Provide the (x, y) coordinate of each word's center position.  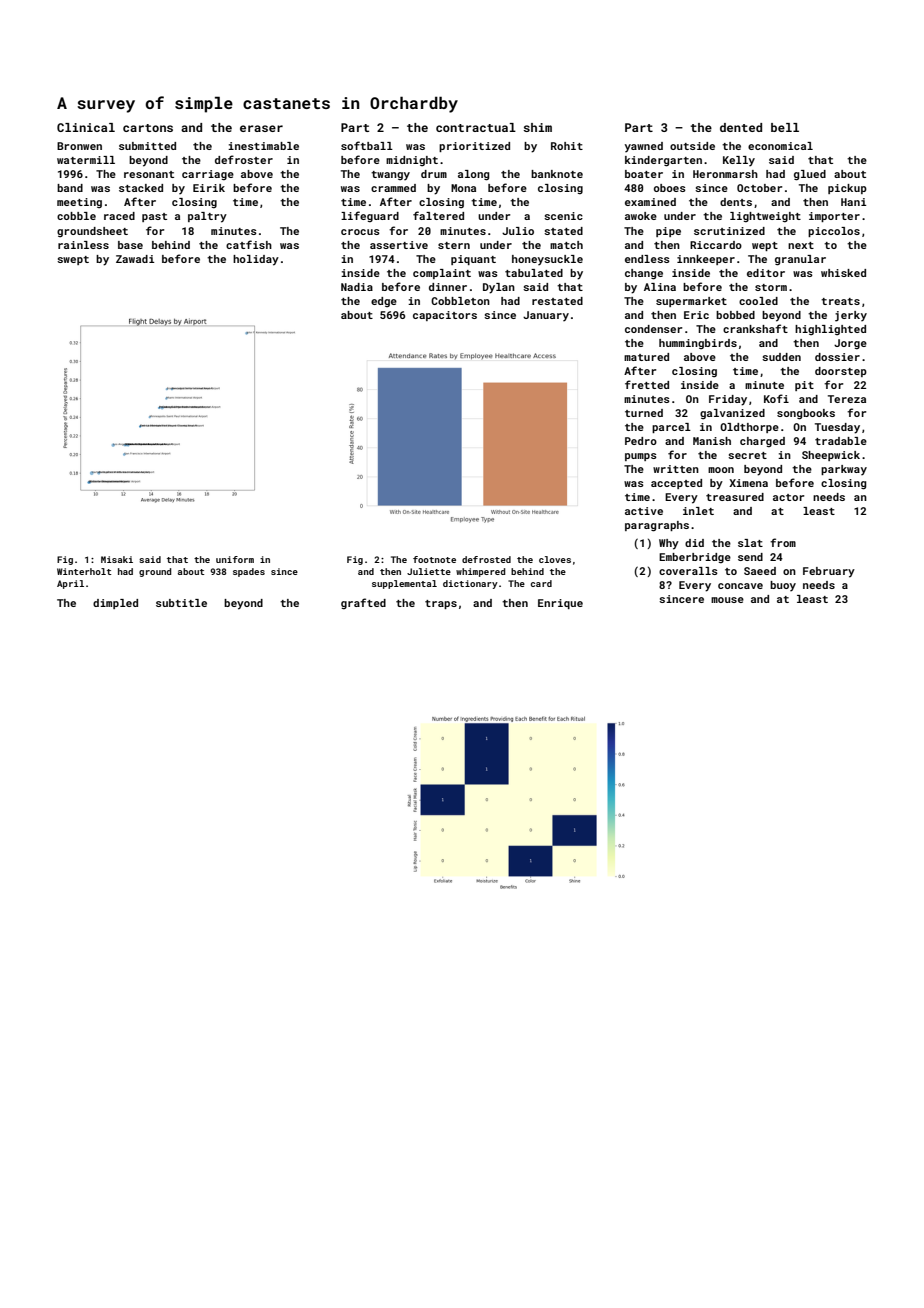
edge (384, 302)
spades (249, 572)
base (130, 245)
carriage (208, 175)
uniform (235, 559)
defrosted (486, 559)
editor (766, 273)
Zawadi (135, 259)
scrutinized (729, 231)
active (644, 511)
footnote (434, 559)
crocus (360, 232)
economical (780, 146)
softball (367, 145)
